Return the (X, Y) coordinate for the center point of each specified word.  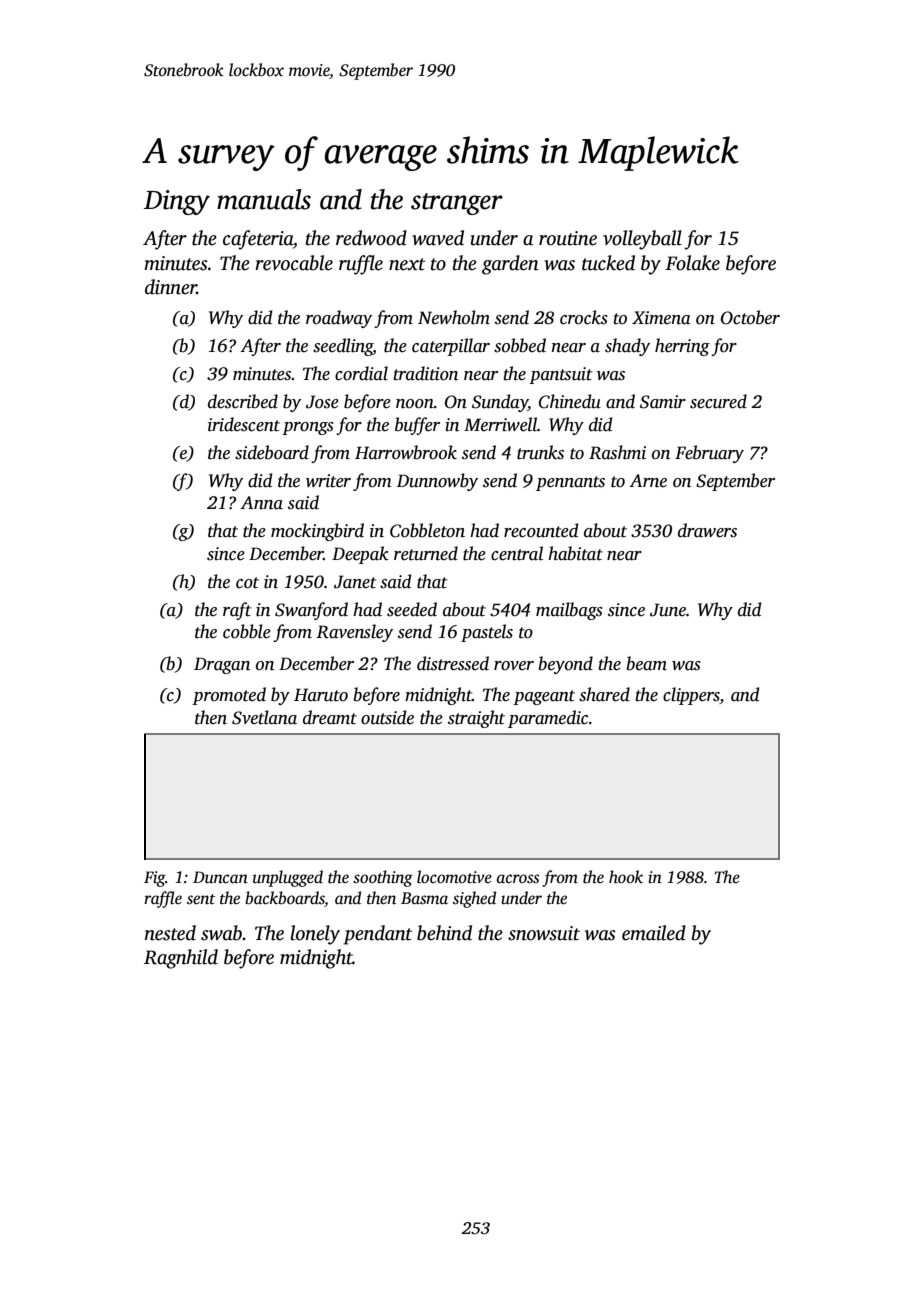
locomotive (454, 877)
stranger (457, 204)
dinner (171, 287)
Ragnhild (181, 959)
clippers (691, 696)
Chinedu (570, 401)
